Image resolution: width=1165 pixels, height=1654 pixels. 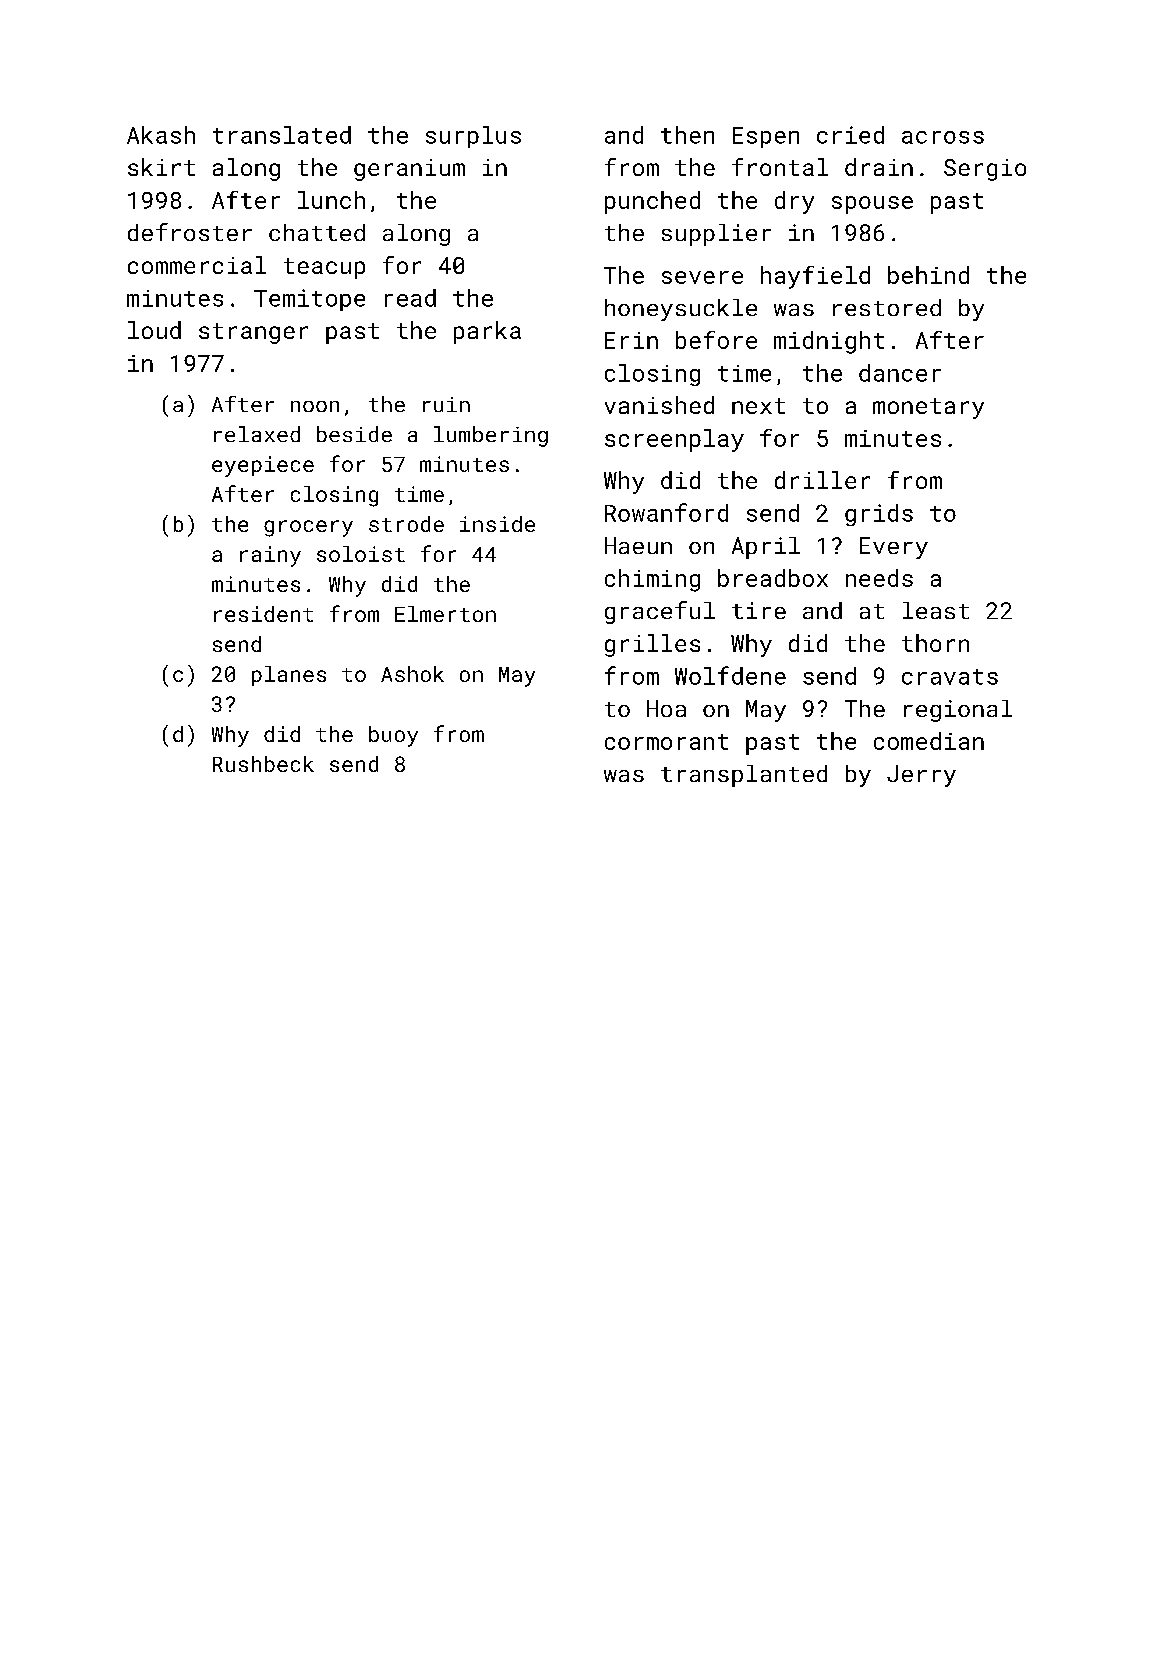 I want to click on Akash, so click(x=161, y=135).
